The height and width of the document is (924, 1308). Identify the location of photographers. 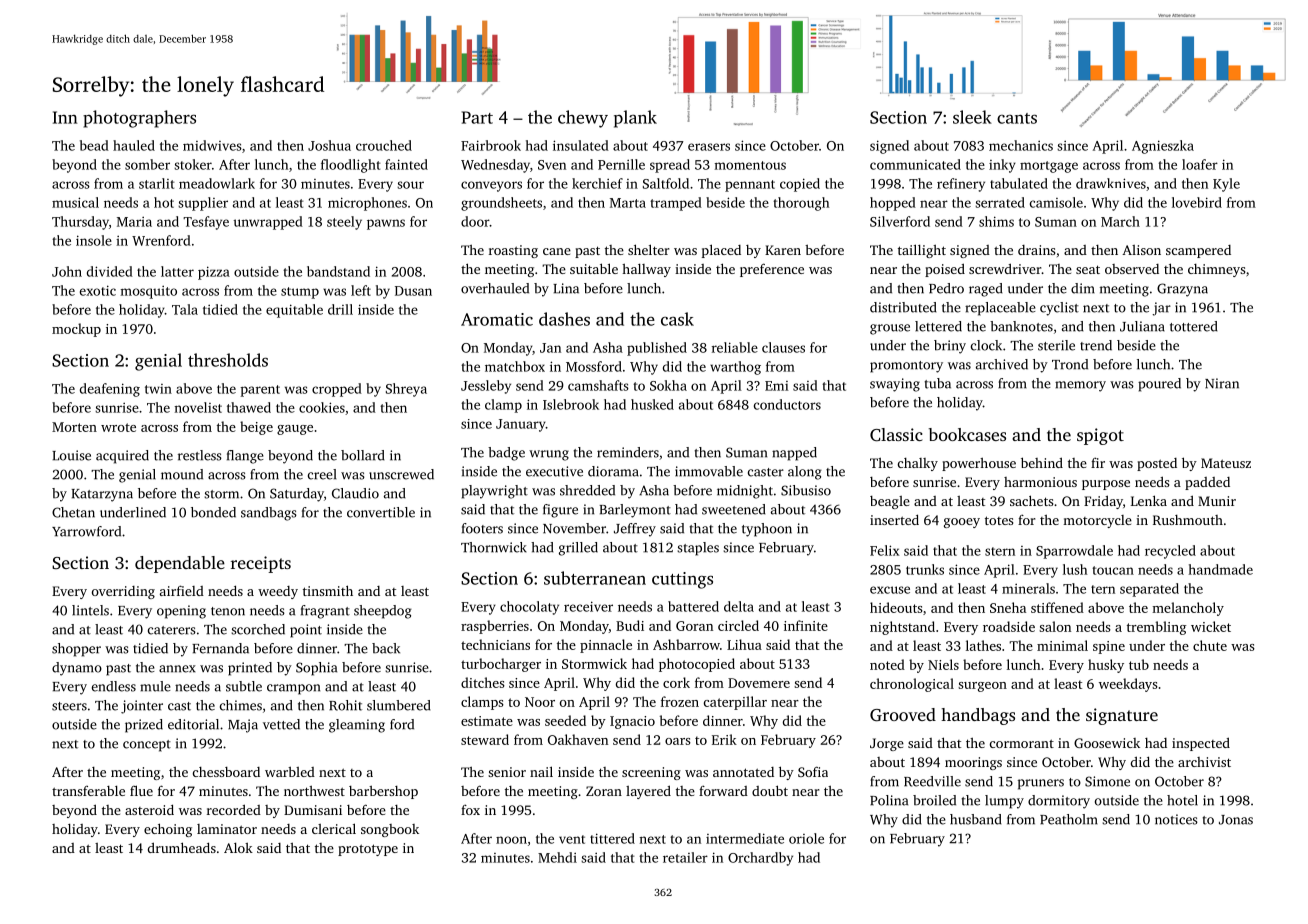
(139, 119).
